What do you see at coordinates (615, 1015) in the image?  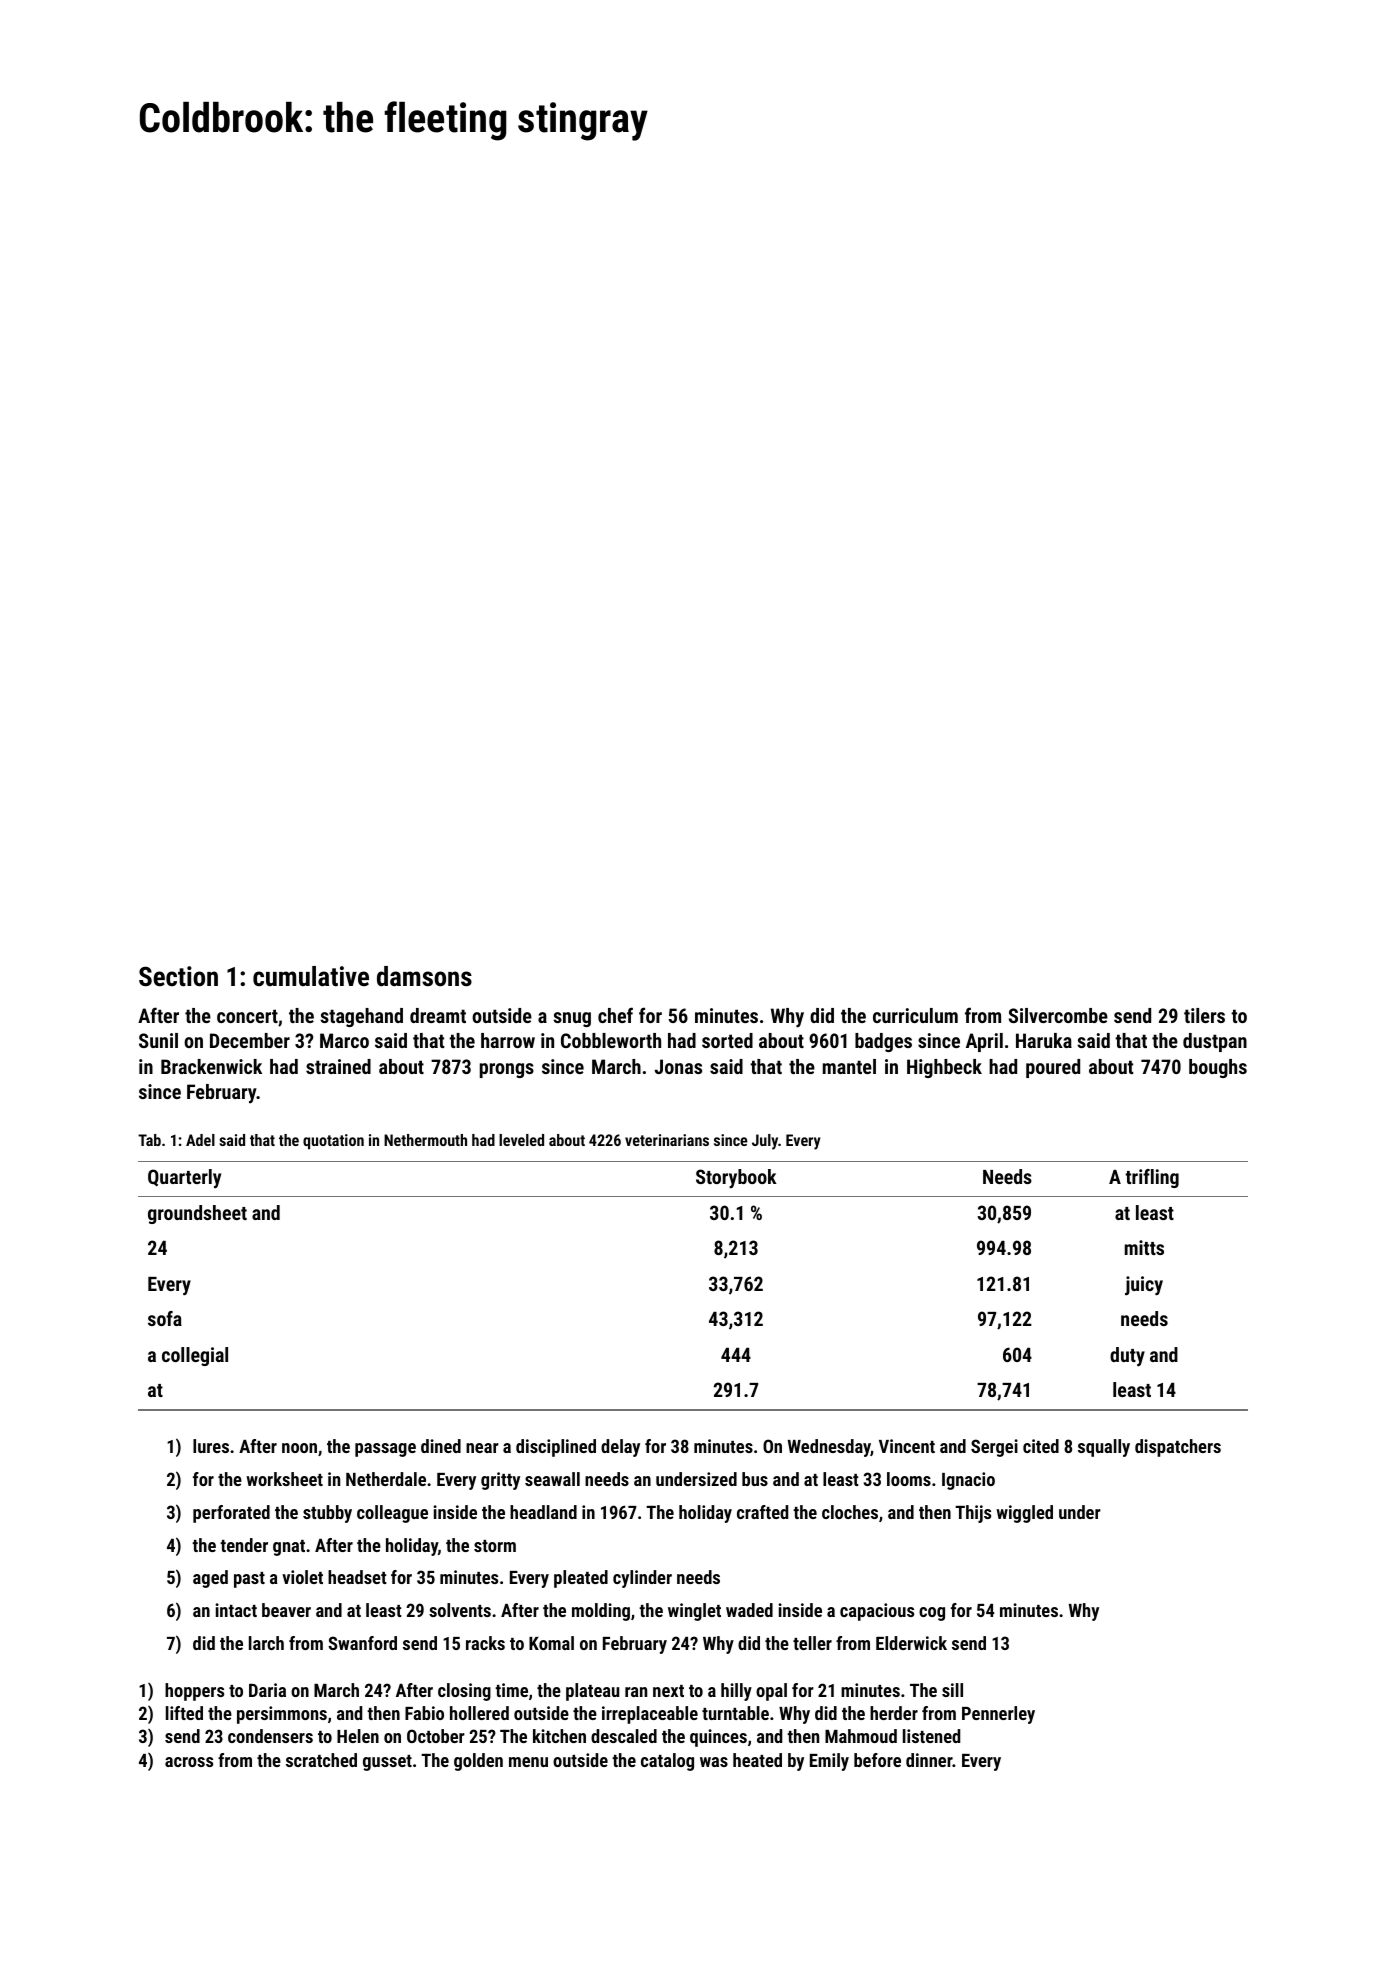 I see `chef` at bounding box center [615, 1015].
